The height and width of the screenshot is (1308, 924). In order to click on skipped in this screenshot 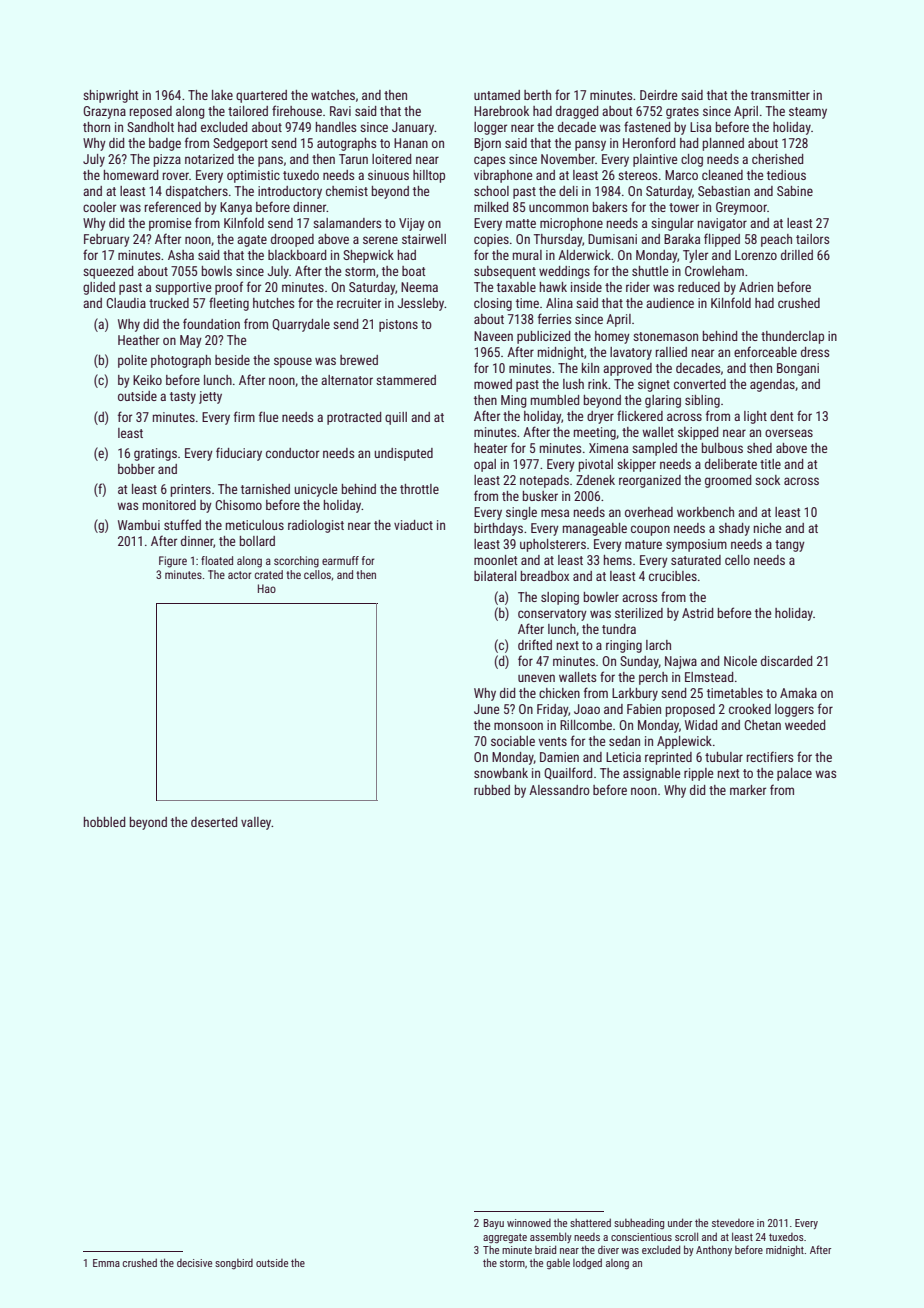, I will do `click(698, 433)`.
